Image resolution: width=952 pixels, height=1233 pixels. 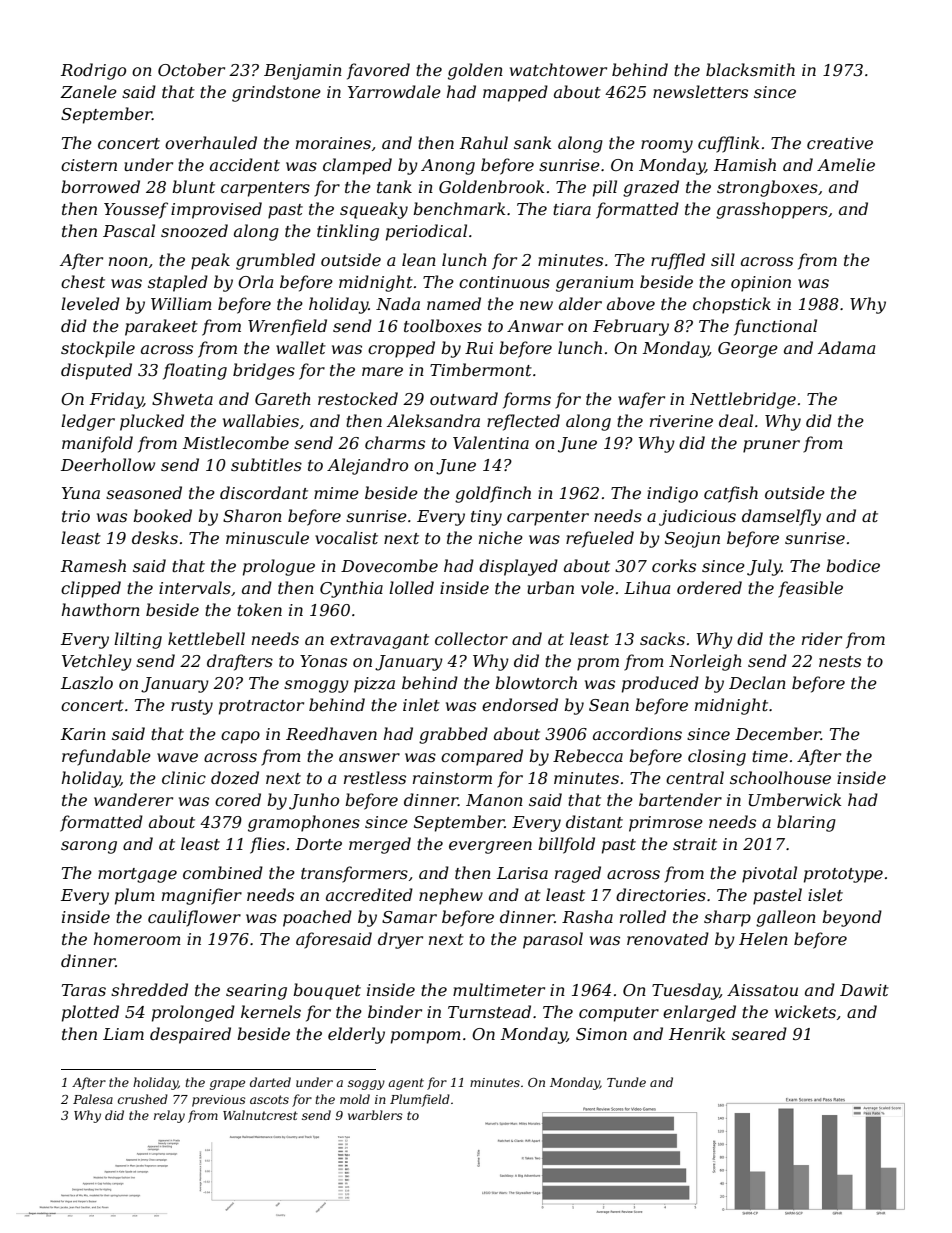 What do you see at coordinates (864, 990) in the document?
I see `Dawit` at bounding box center [864, 990].
